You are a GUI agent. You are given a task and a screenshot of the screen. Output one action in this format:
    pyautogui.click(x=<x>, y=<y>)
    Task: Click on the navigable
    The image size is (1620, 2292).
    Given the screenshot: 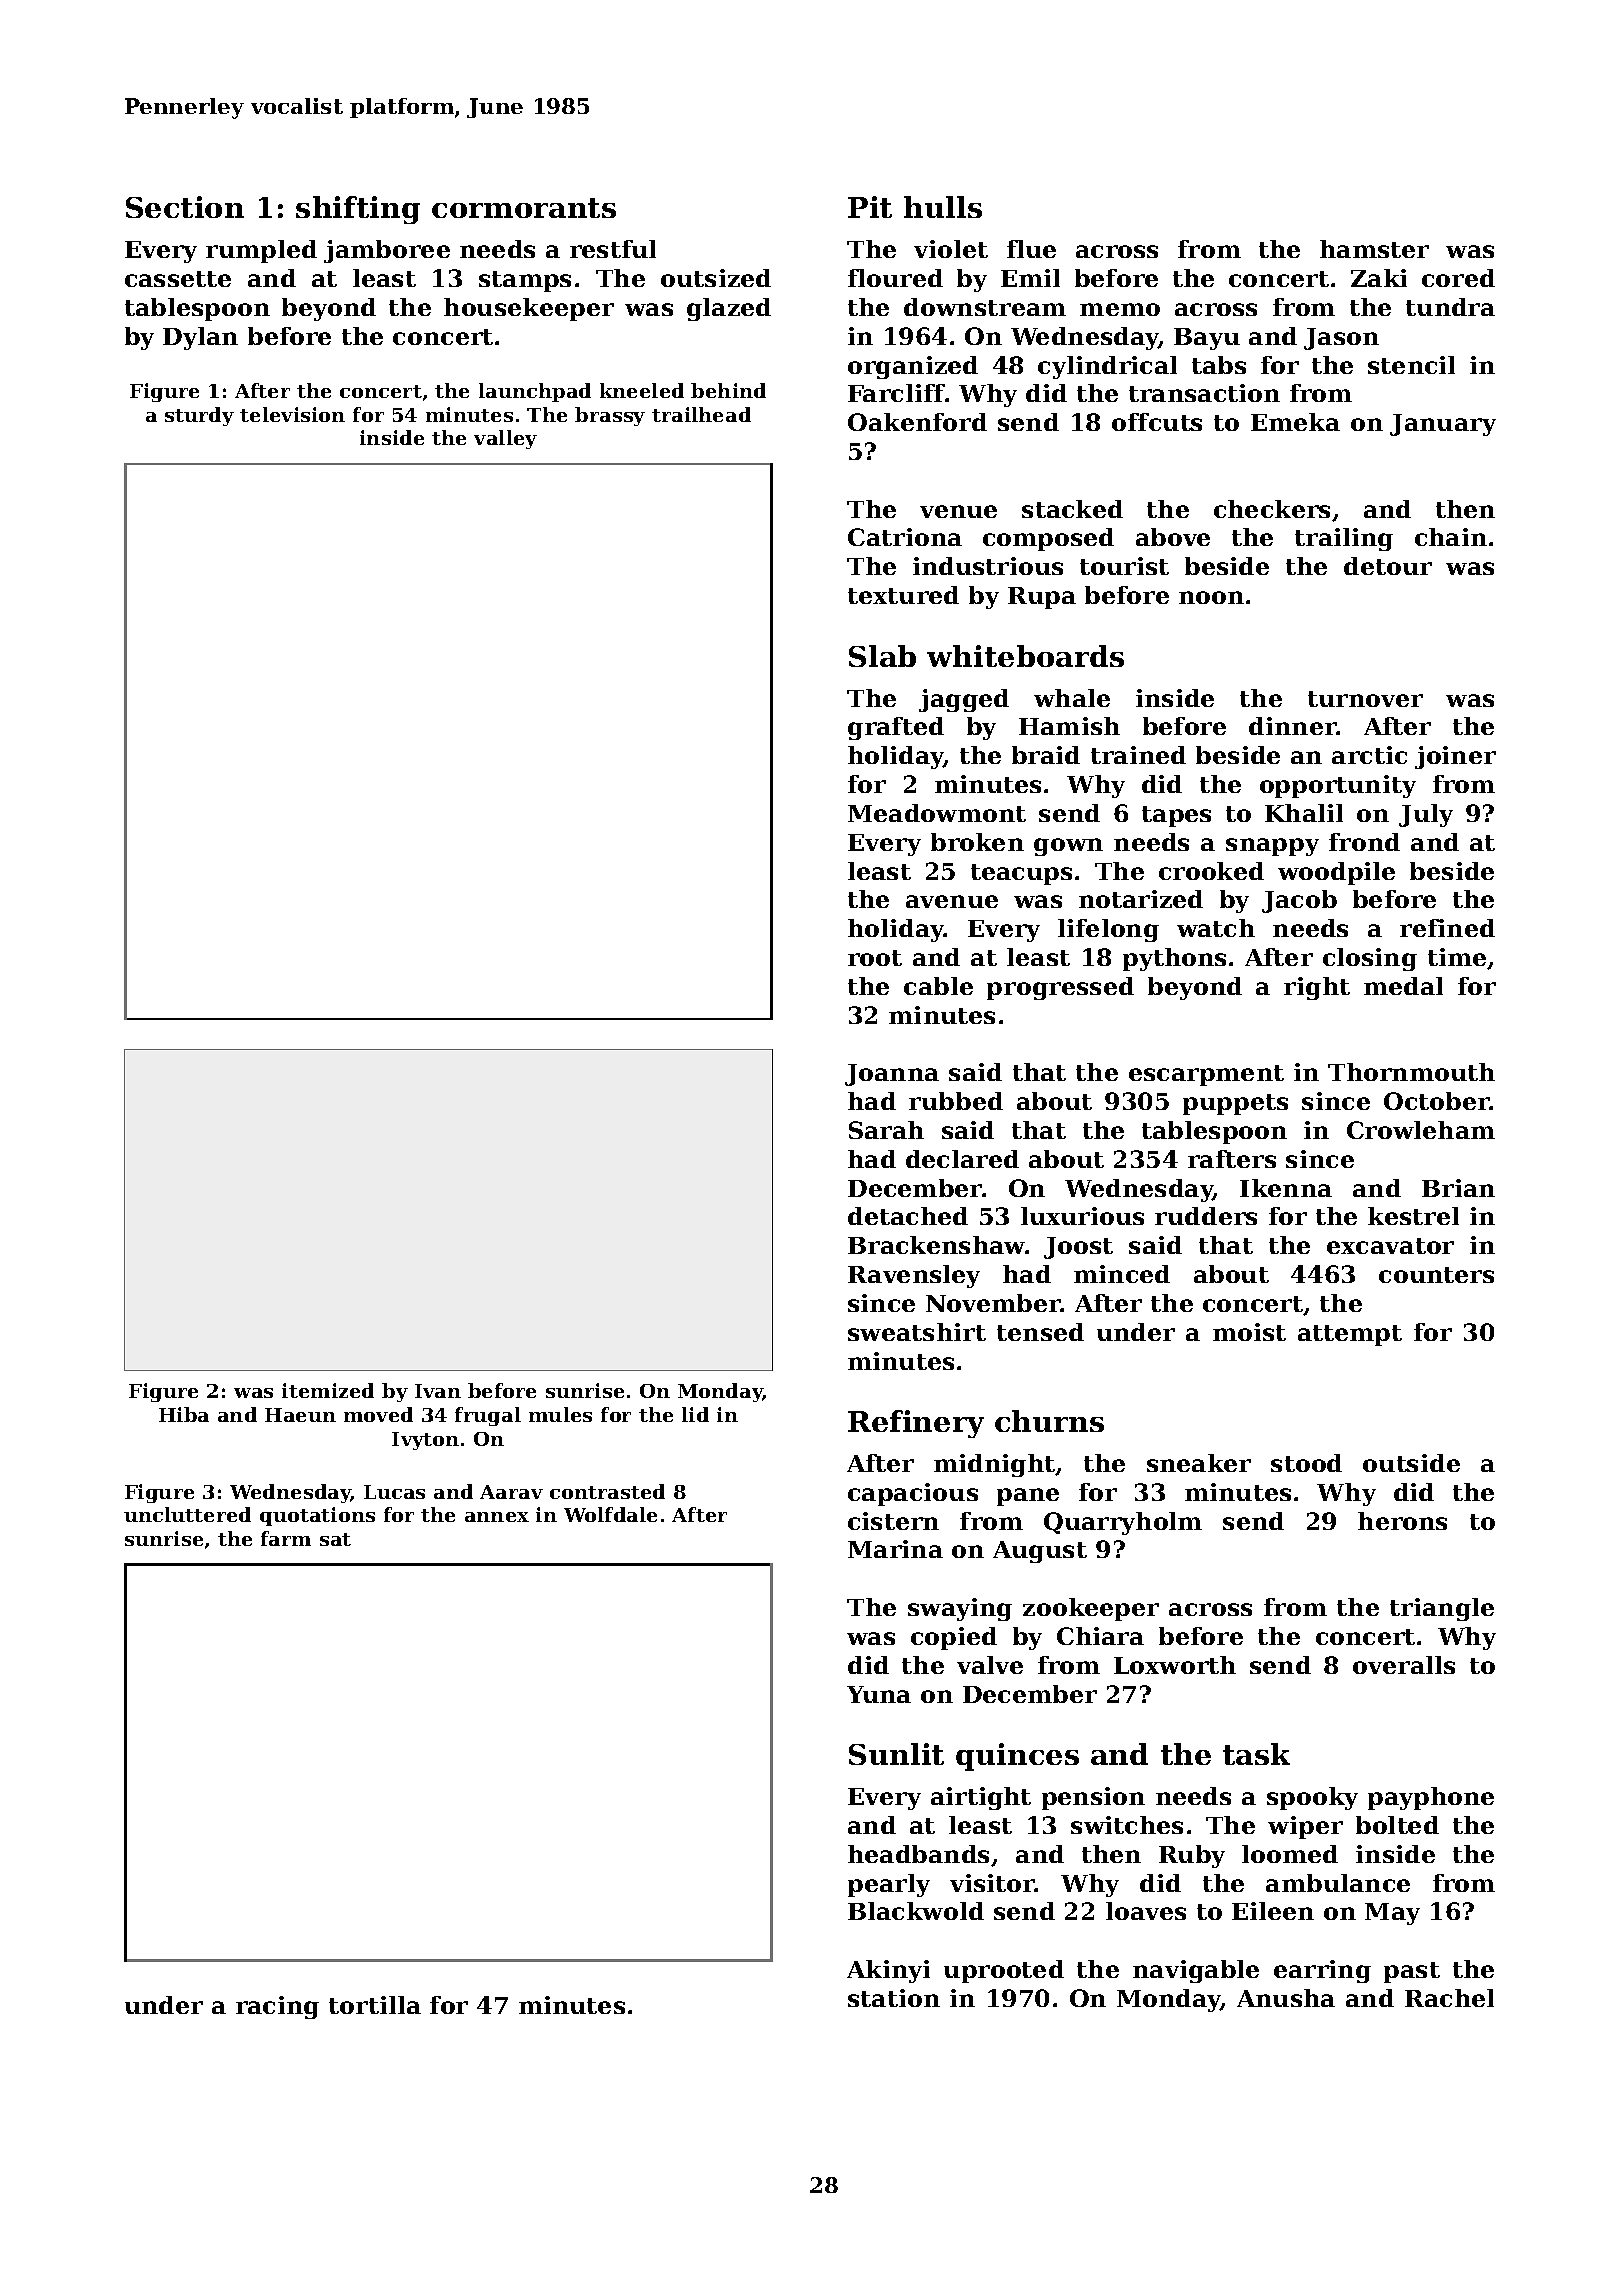 What is the action you would take?
    pyautogui.click(x=1196, y=1971)
